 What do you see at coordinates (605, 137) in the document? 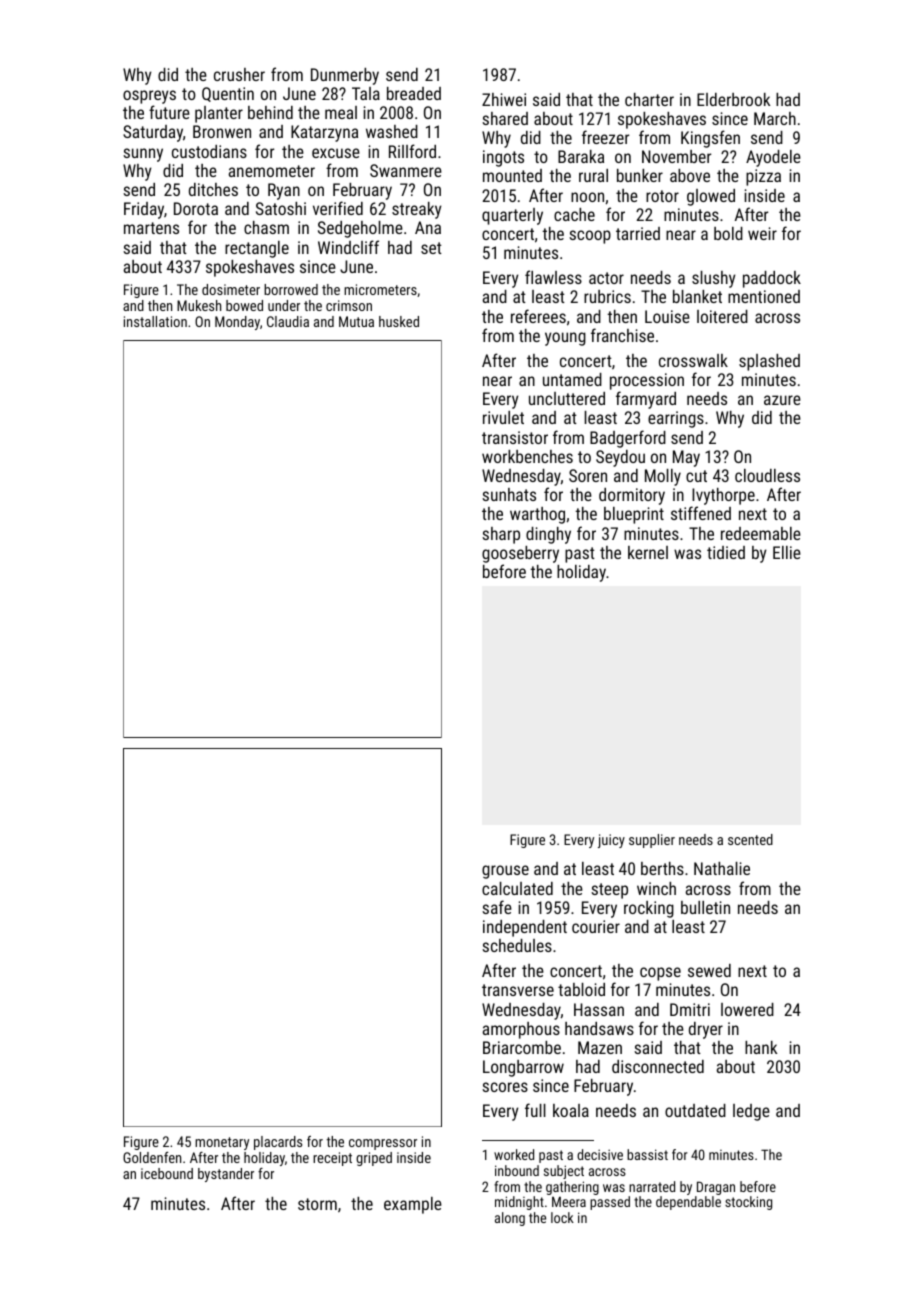
I see `freezer` at bounding box center [605, 137].
